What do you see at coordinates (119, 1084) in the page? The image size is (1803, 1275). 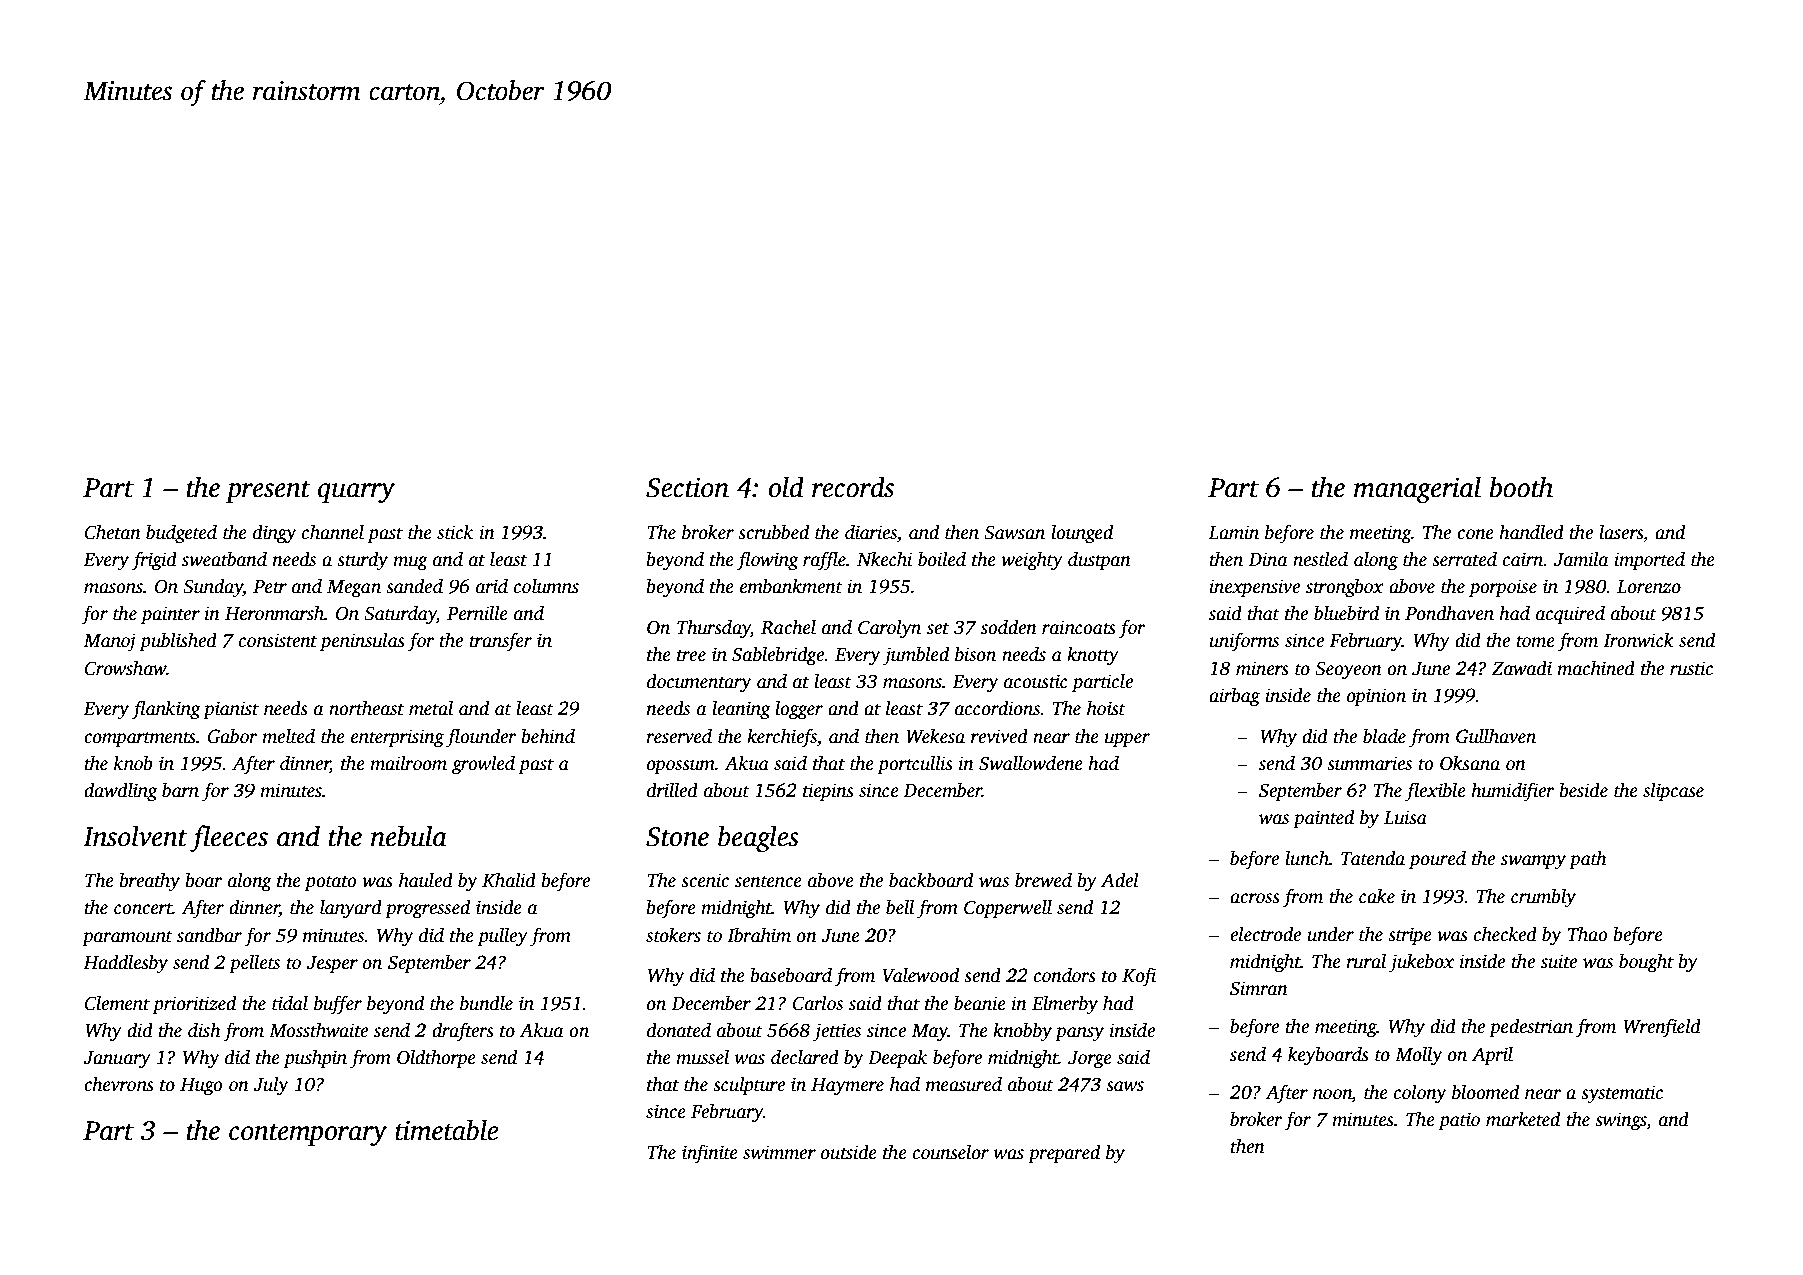 I see `chevrons` at bounding box center [119, 1084].
